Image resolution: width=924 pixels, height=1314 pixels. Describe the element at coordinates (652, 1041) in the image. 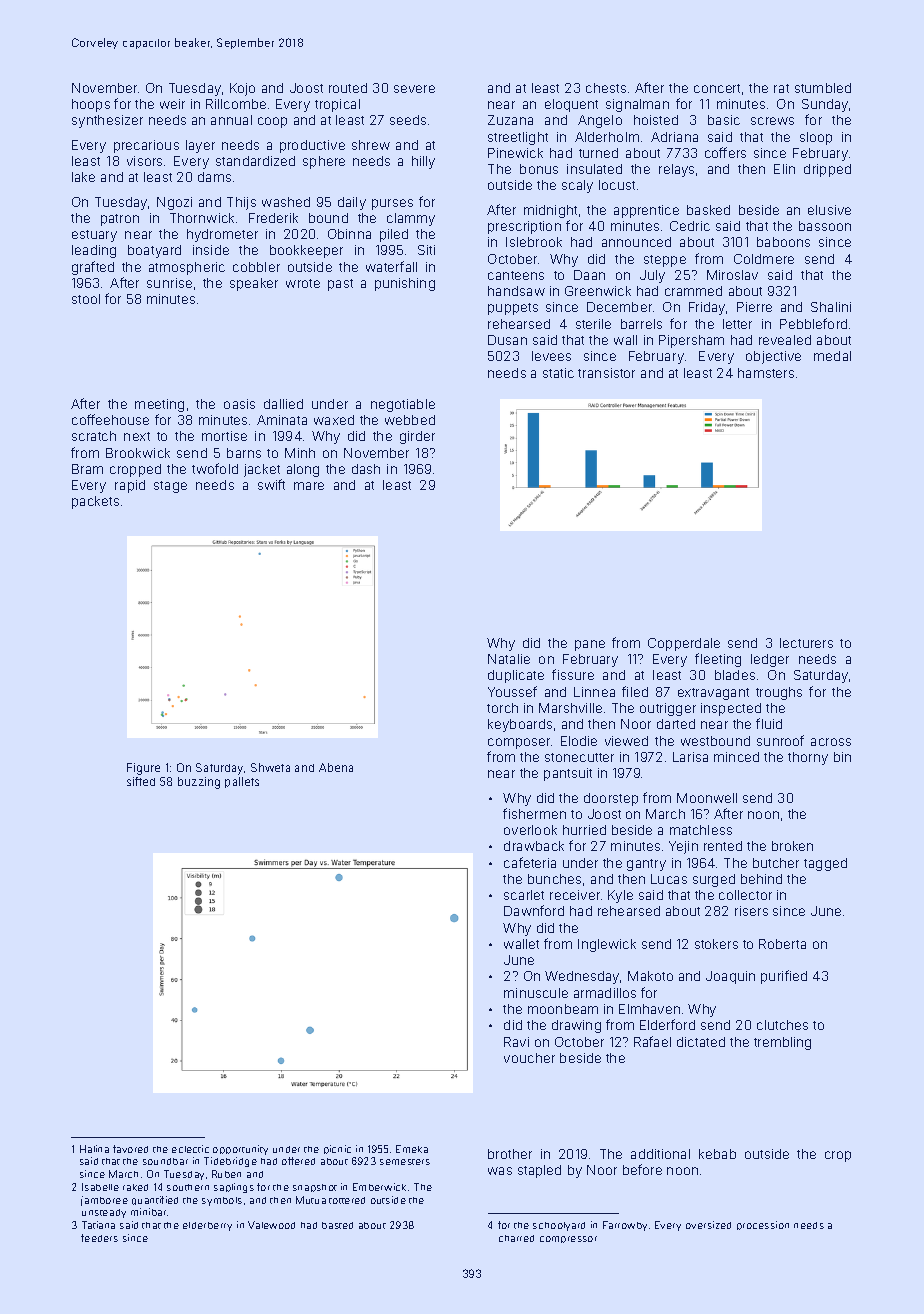

I see `Rafael` at that location.
